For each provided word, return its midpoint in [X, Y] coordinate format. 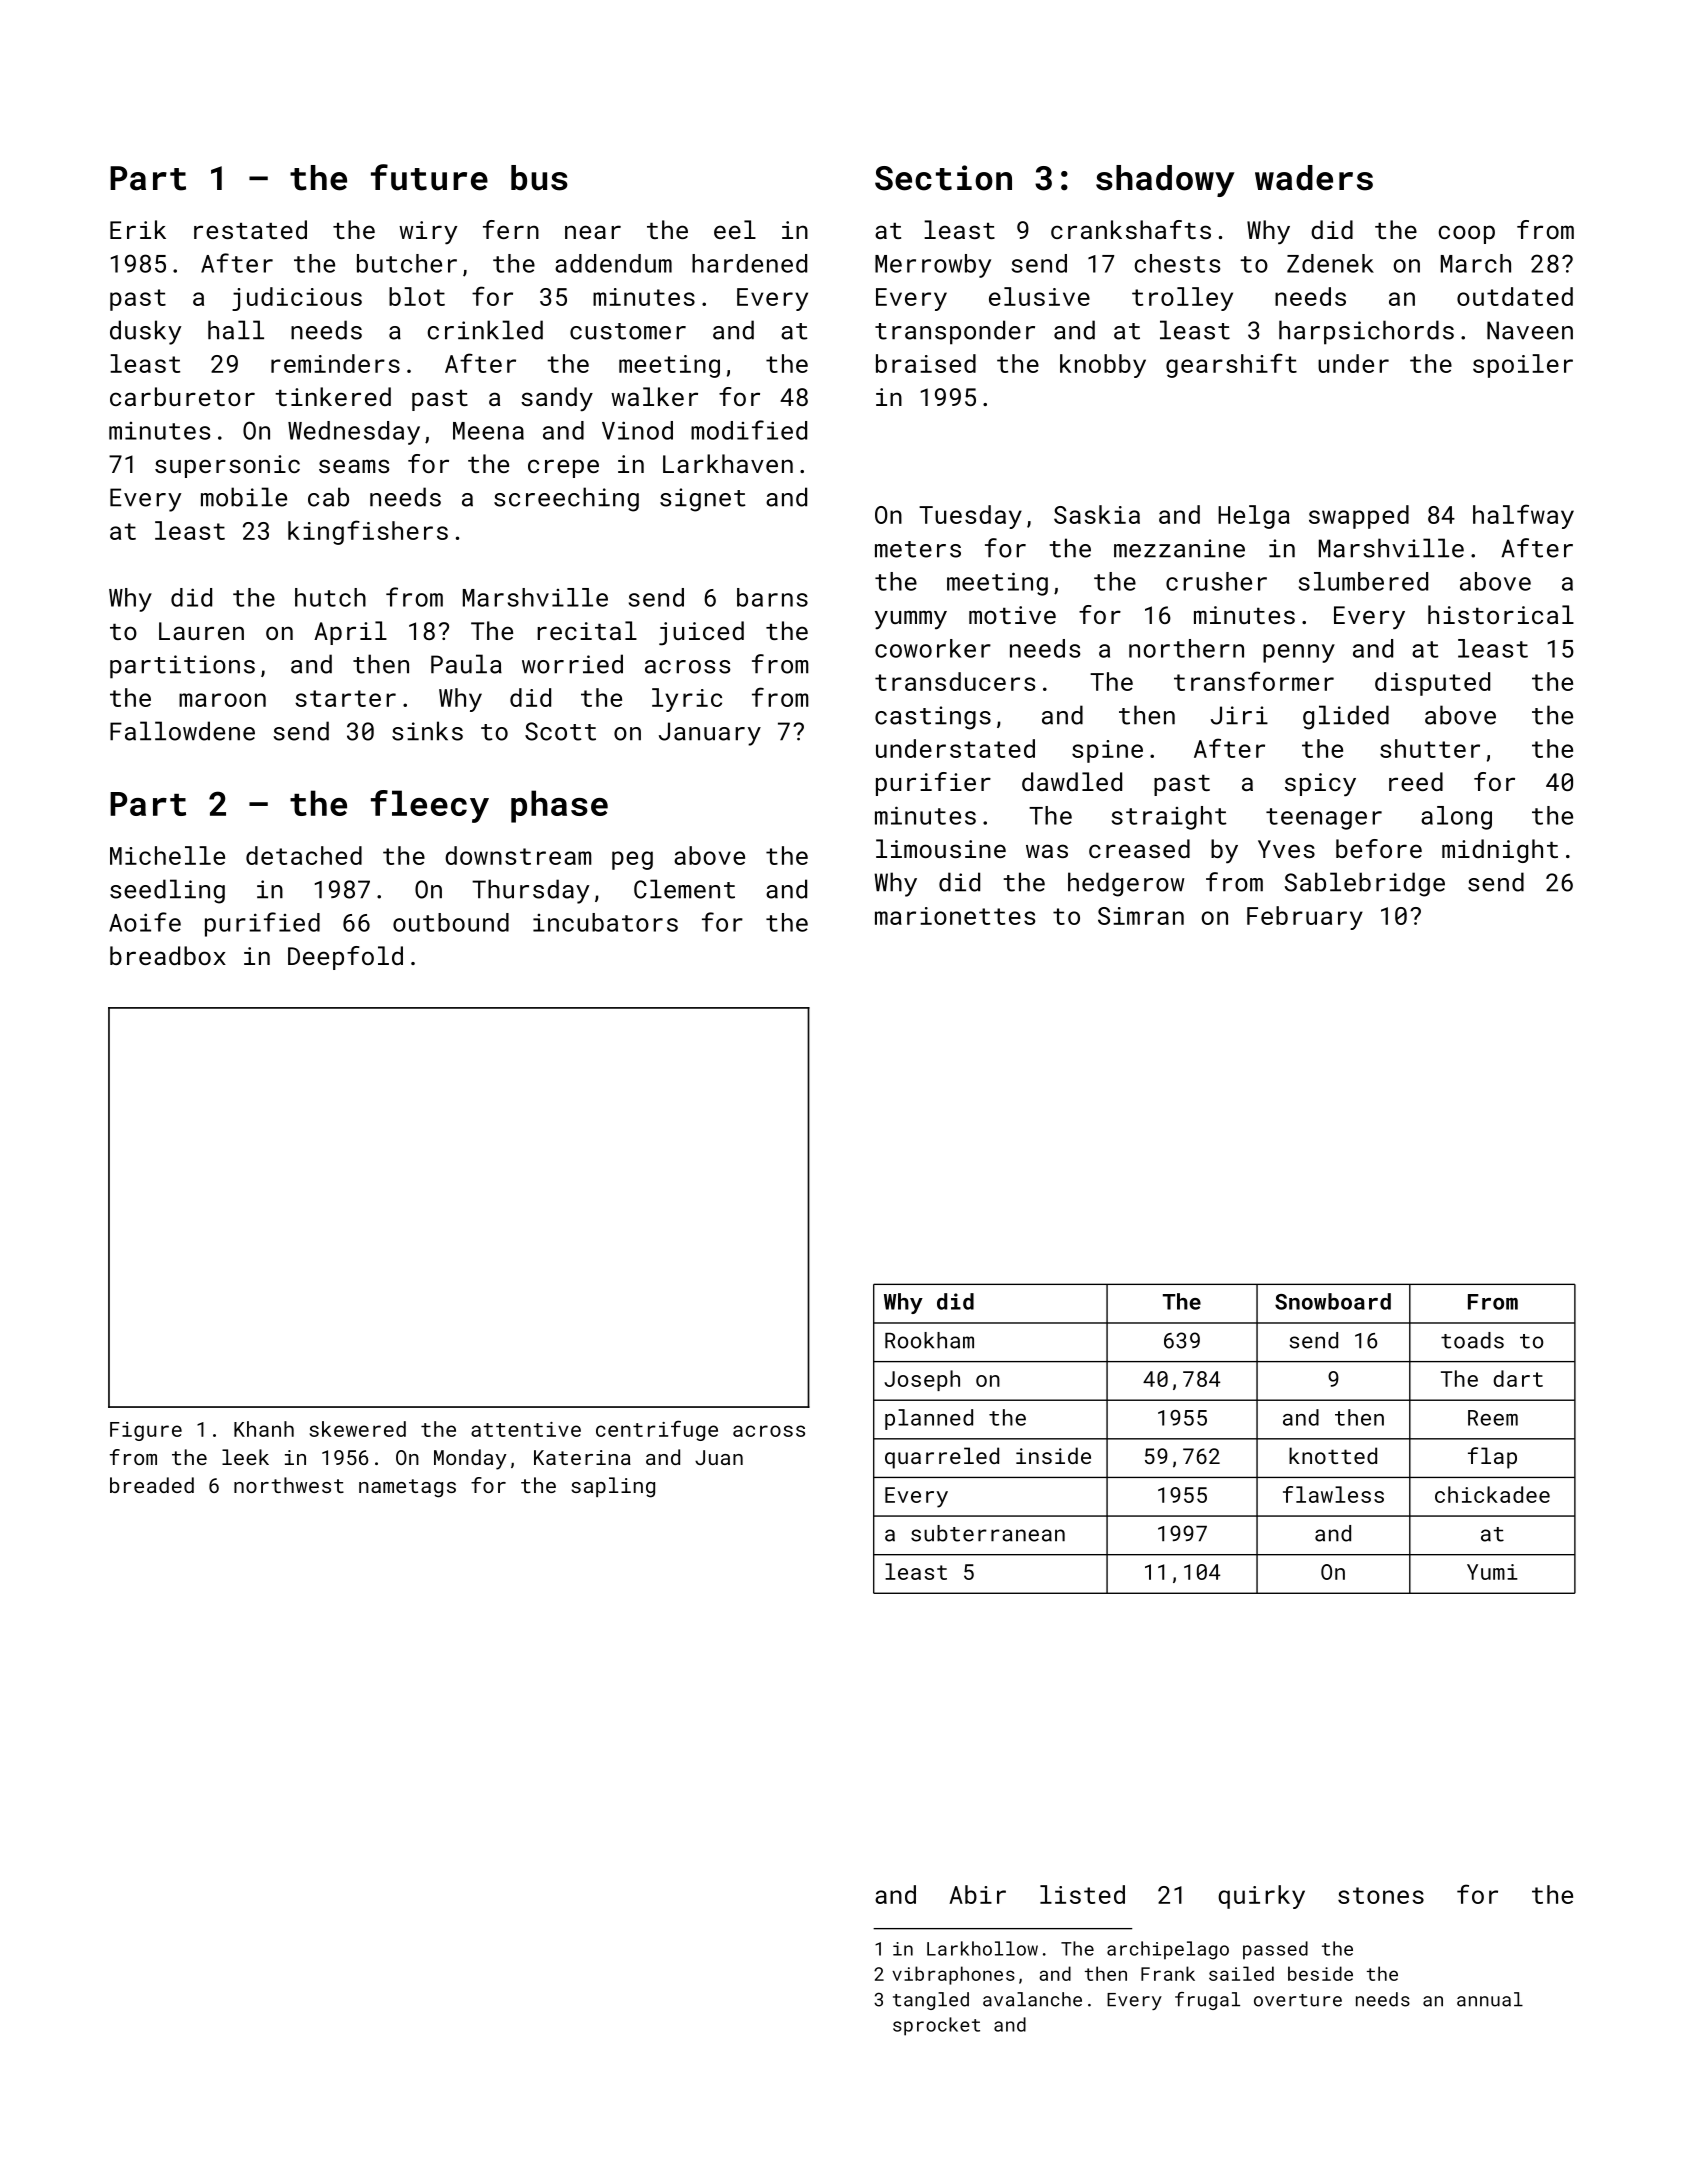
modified [749, 430]
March [1476, 263]
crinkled [485, 330]
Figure [146, 1431]
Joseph [922, 1380]
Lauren [201, 631]
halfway [1523, 516]
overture [1298, 2000]
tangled [931, 2001]
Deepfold [345, 958]
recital [587, 630]
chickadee [1492, 1494]
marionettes [955, 916]
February [1305, 918]
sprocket [936, 2026]
